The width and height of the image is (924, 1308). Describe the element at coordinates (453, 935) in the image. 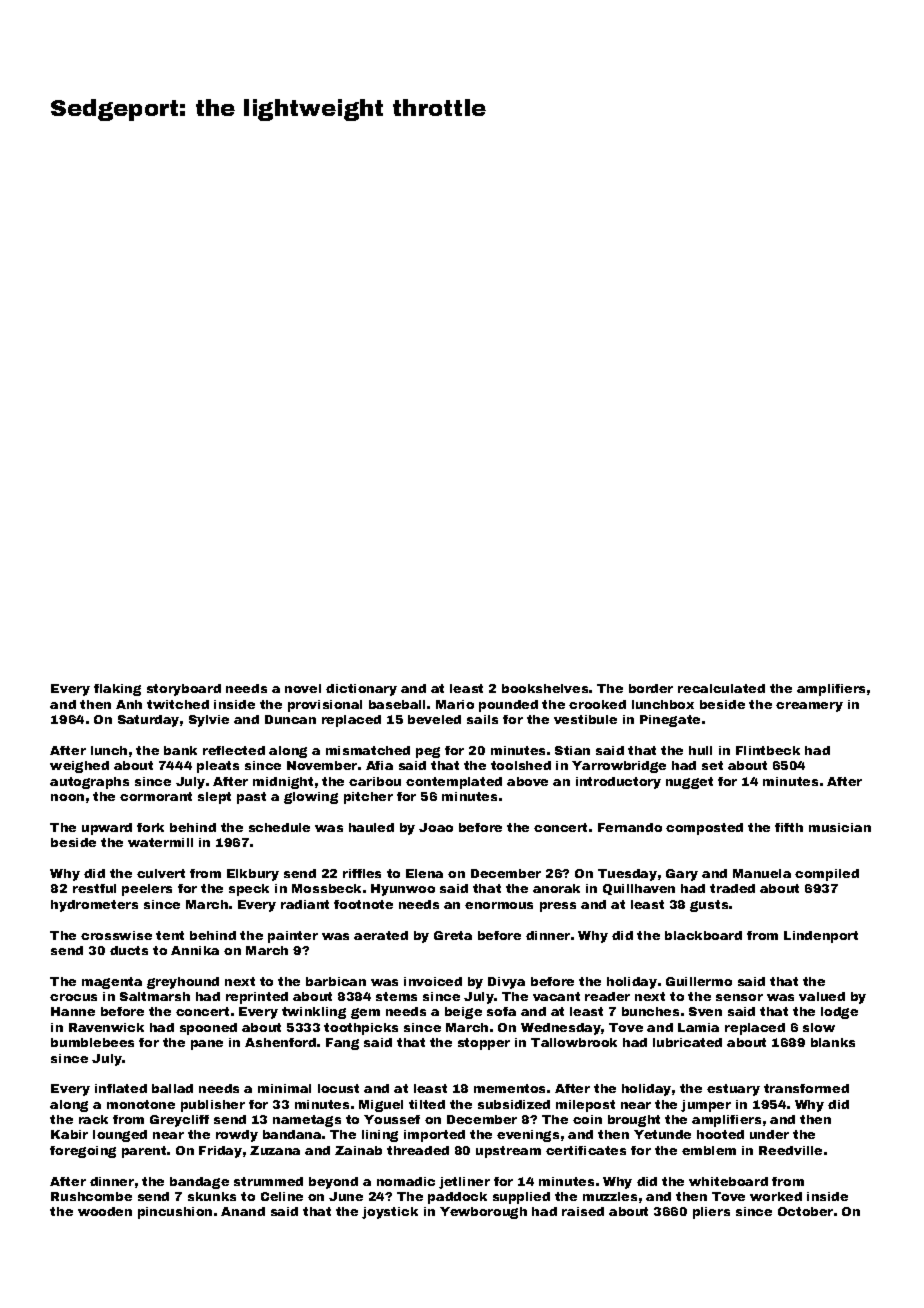

I see `Greta` at that location.
